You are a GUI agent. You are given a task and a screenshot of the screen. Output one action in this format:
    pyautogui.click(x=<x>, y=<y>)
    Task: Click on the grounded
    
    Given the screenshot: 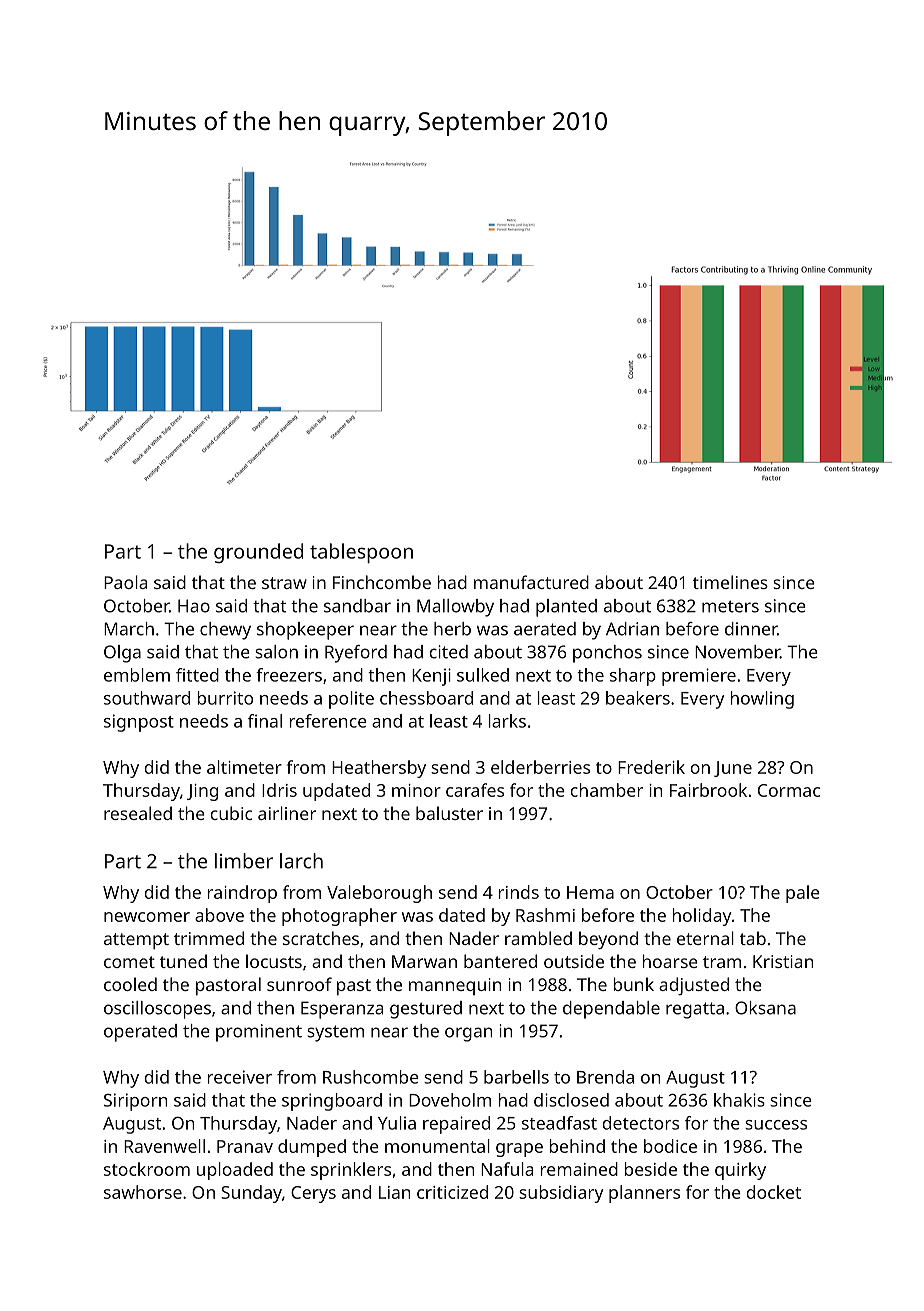 What is the action you would take?
    pyautogui.click(x=258, y=553)
